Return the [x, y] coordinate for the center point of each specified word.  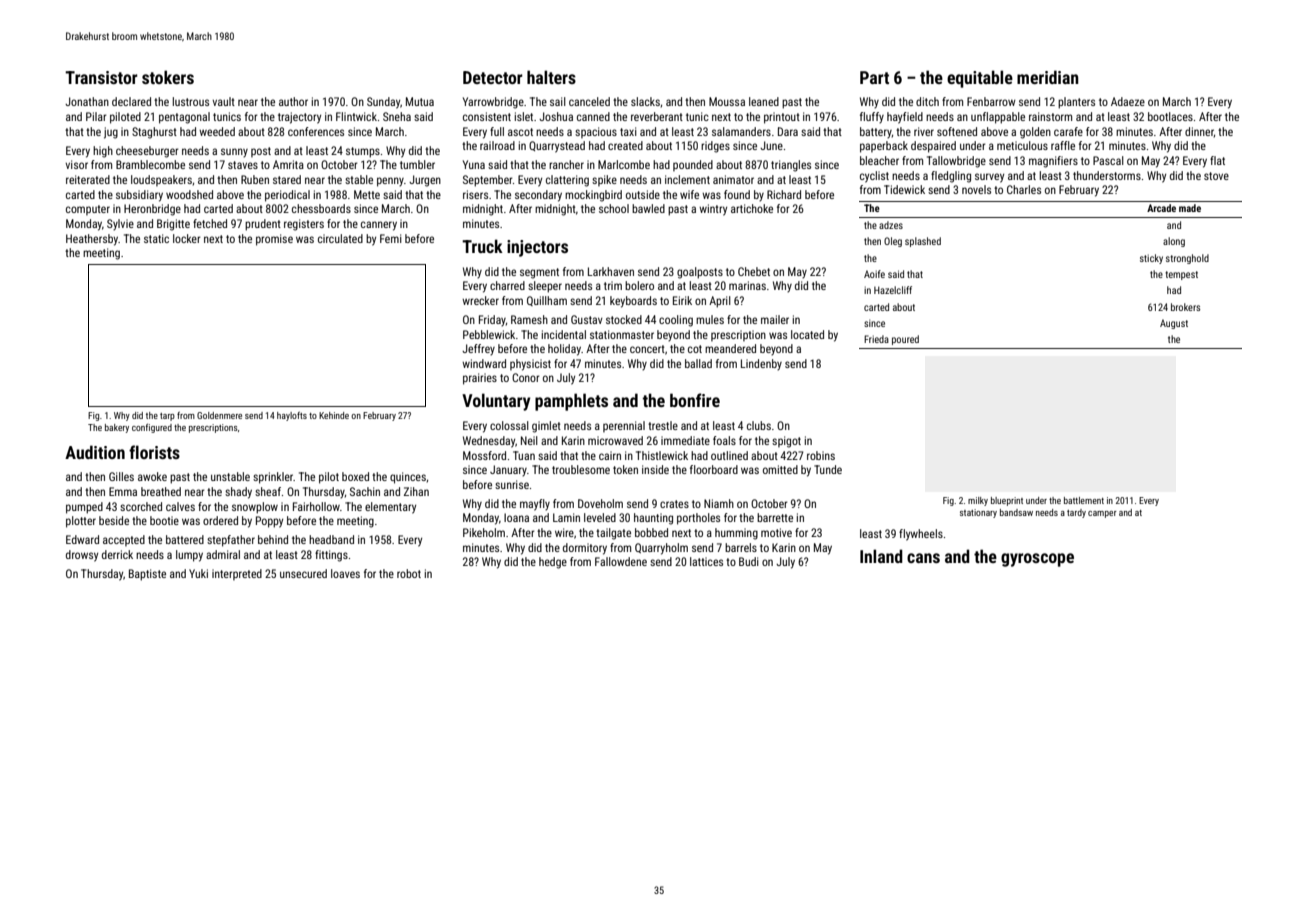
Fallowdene [621, 561]
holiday [564, 350]
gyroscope [1037, 560]
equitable [980, 79]
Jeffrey [478, 350]
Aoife [874, 274]
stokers [168, 77]
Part [874, 77]
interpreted [237, 574]
